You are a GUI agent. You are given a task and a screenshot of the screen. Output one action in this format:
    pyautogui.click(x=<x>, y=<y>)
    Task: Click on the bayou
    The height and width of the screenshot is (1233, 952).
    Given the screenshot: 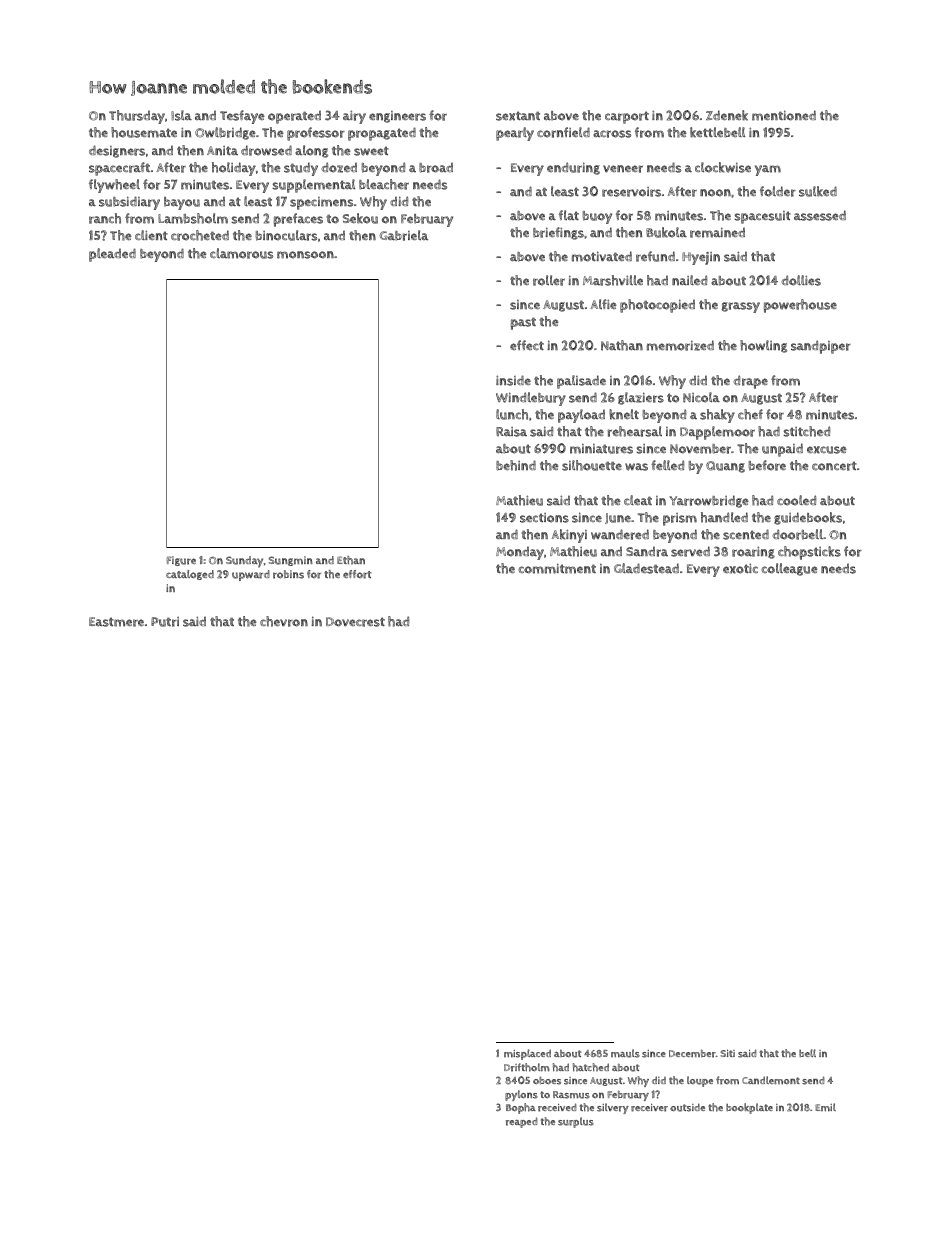 What is the action you would take?
    pyautogui.click(x=182, y=203)
